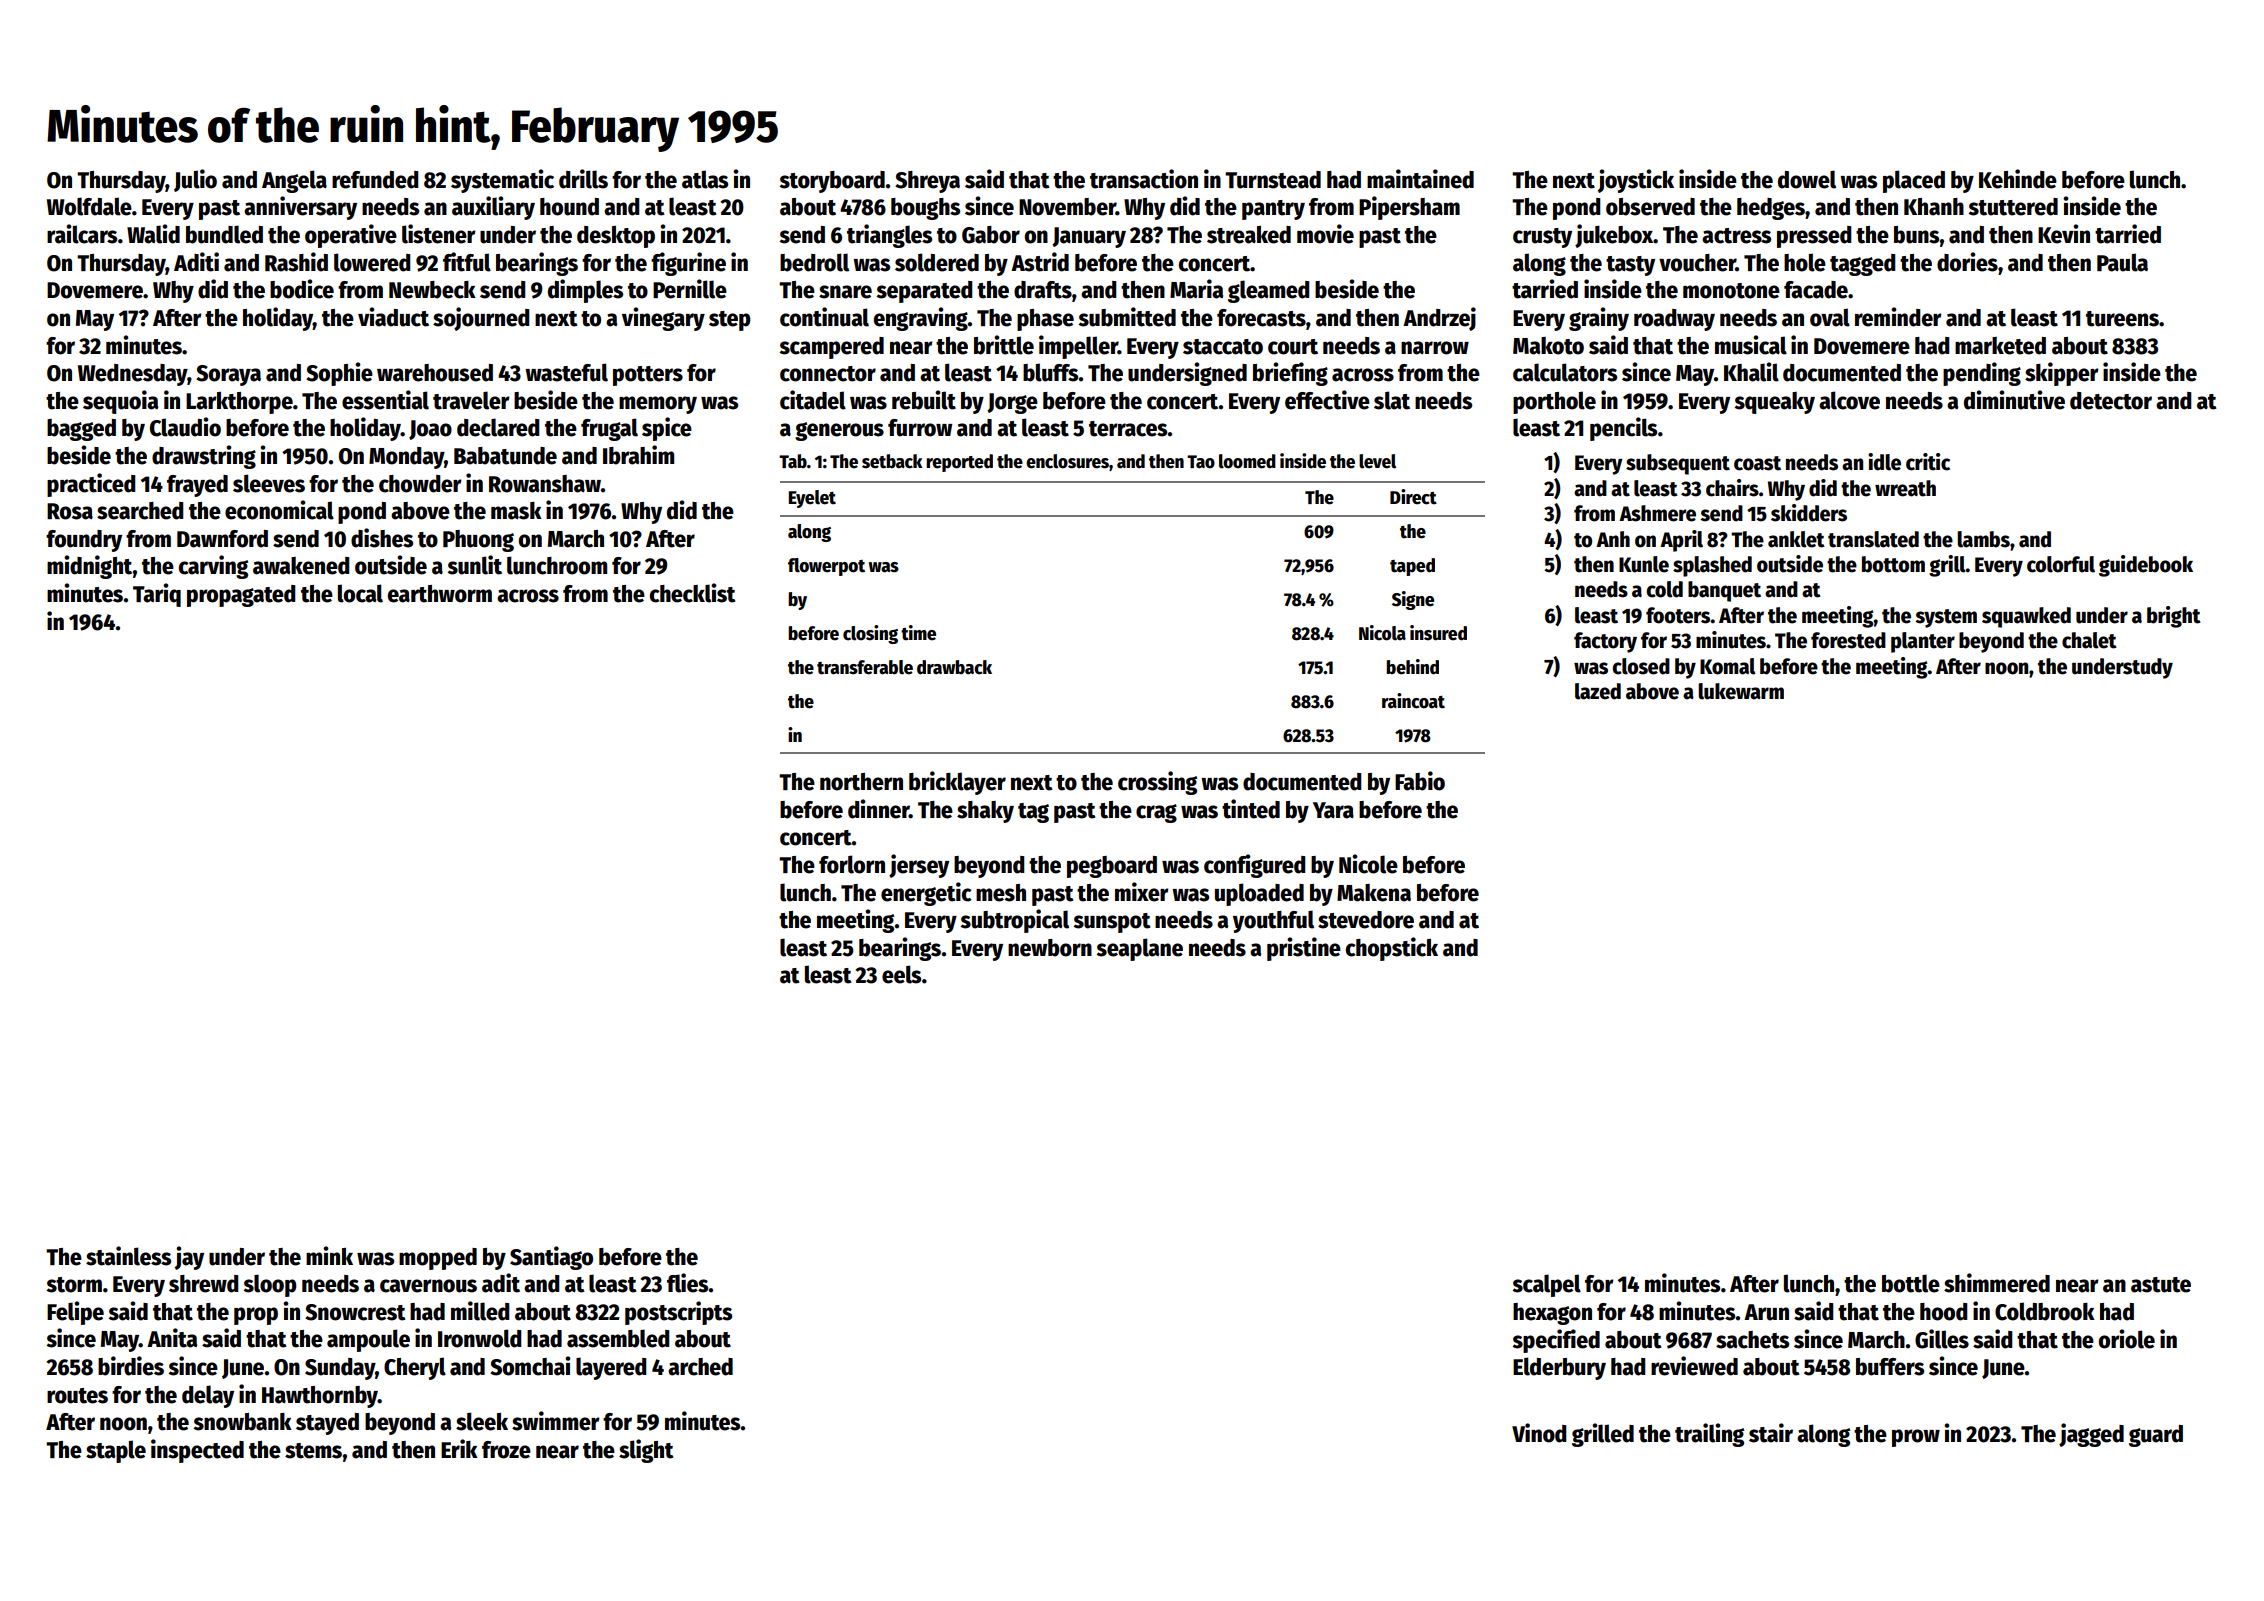 Image resolution: width=2264 pixels, height=1601 pixels. Describe the element at coordinates (861, 782) in the page. I see `northern` at that location.
